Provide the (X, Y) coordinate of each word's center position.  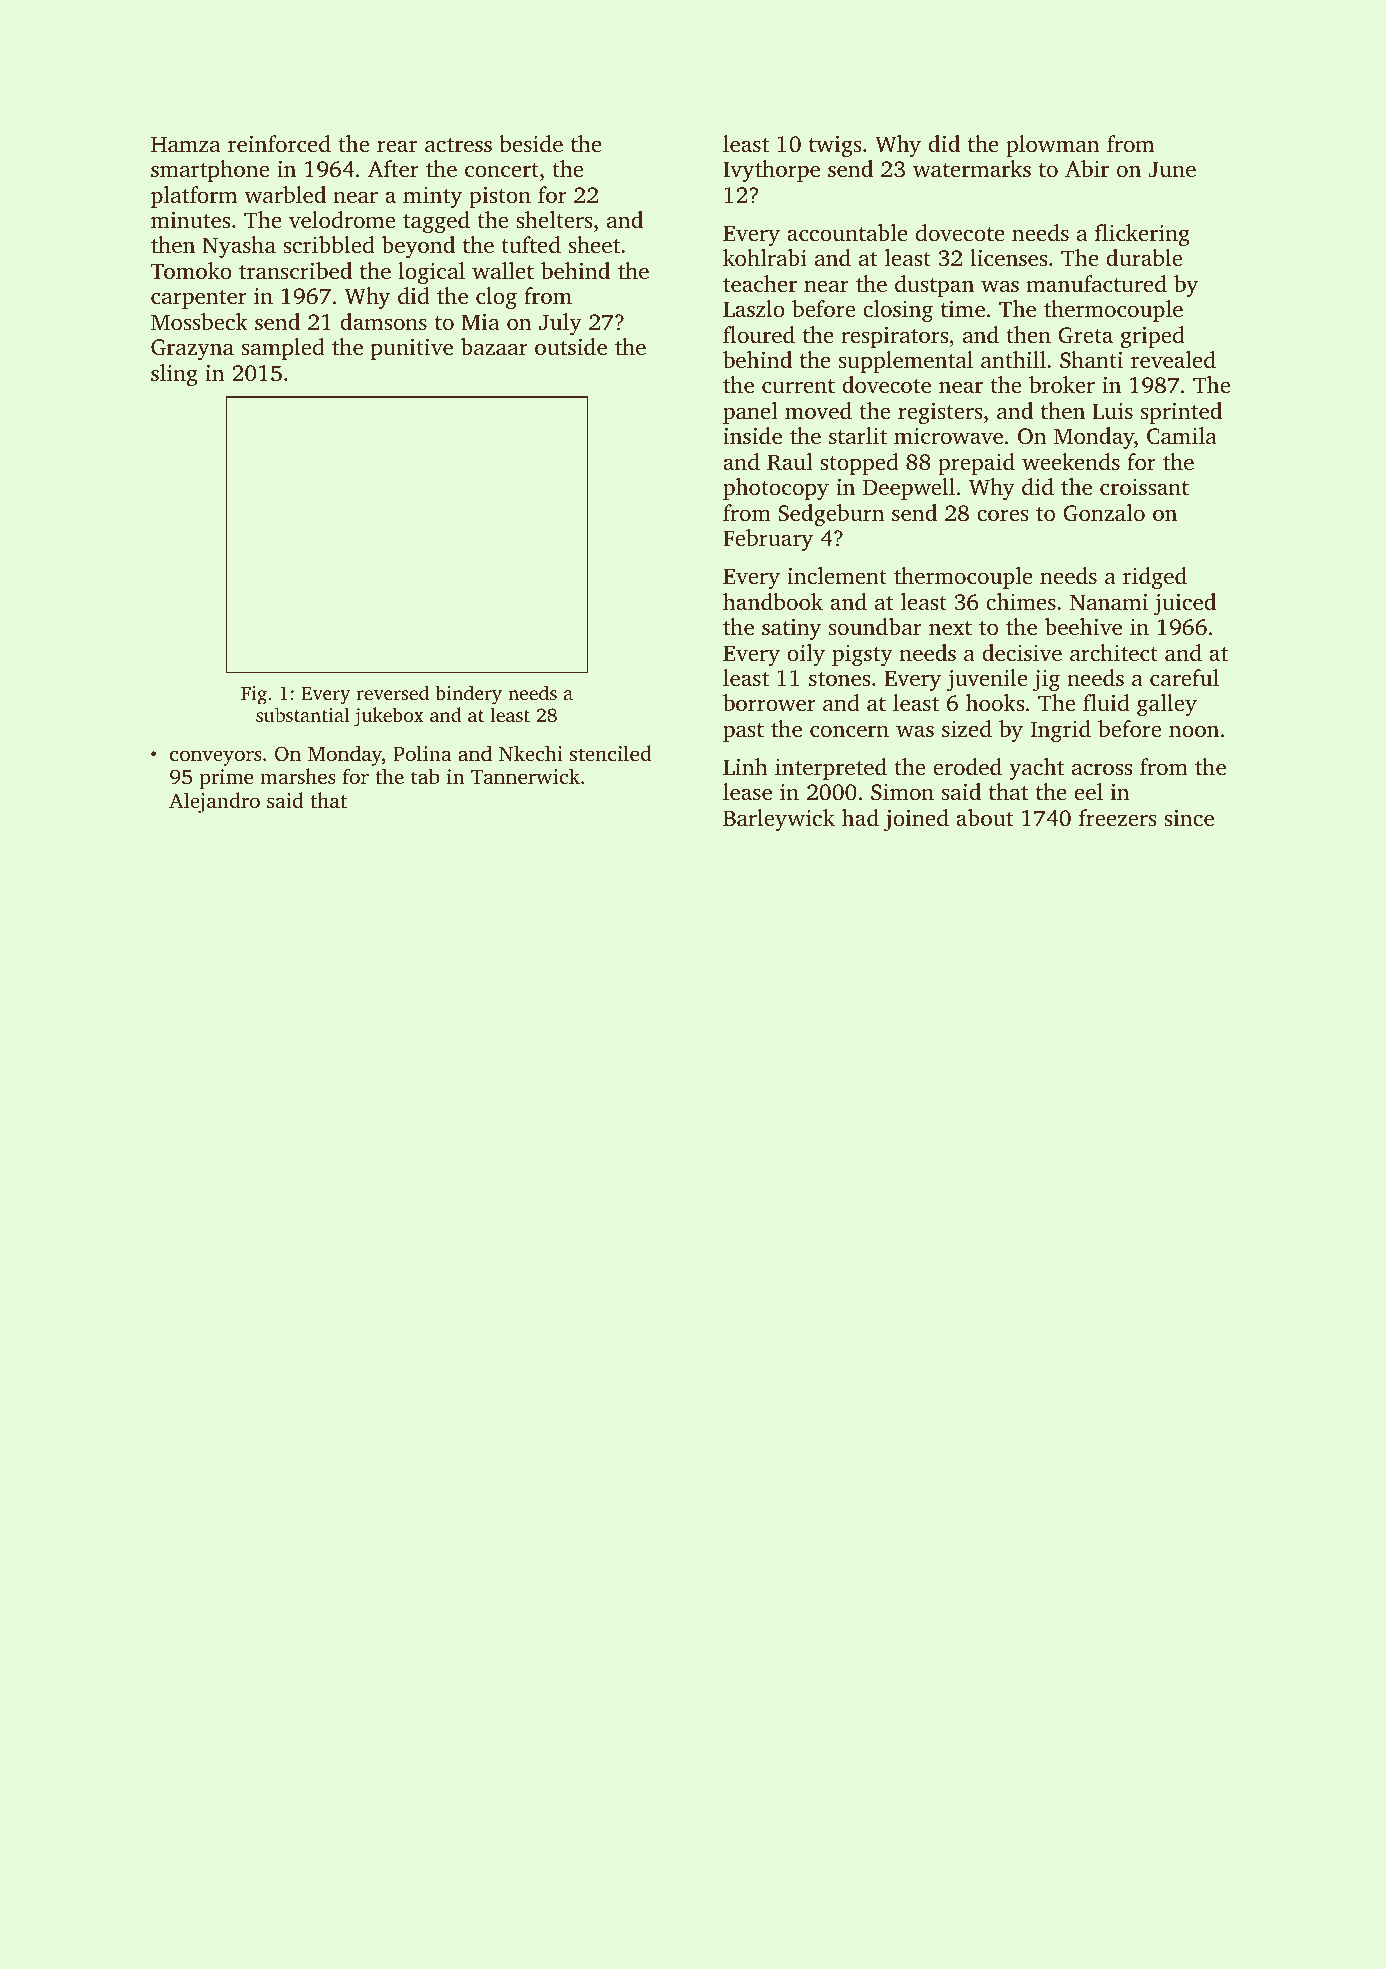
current (798, 386)
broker (1062, 384)
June (1172, 169)
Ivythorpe (771, 171)
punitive (412, 349)
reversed (392, 692)
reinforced (279, 144)
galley (1167, 705)
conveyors (216, 758)
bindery (468, 695)
